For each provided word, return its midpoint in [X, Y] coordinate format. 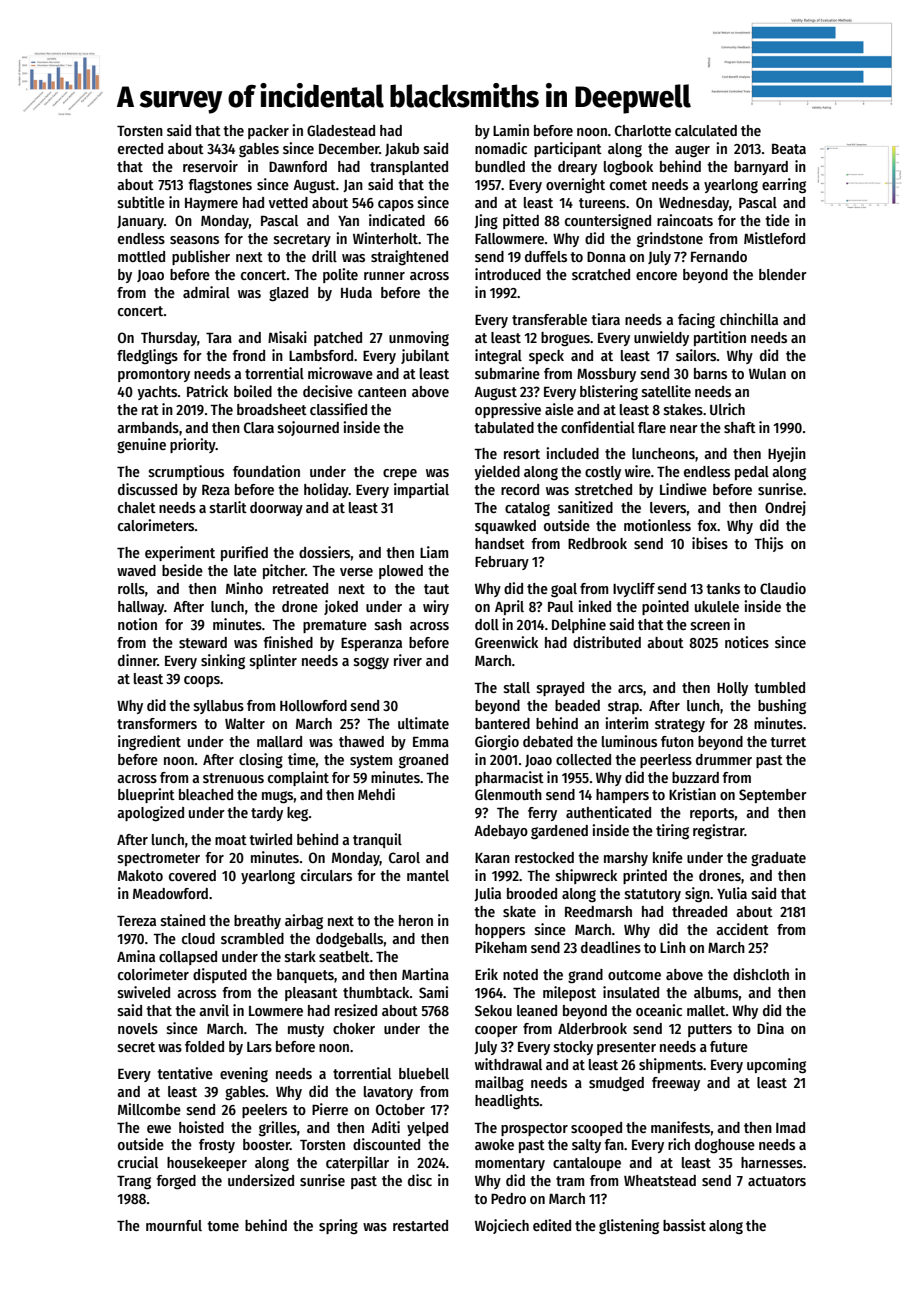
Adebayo [501, 832]
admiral [206, 292]
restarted [420, 1225]
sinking [223, 662]
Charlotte [643, 130]
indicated [397, 220]
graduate [778, 859]
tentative [185, 1073]
